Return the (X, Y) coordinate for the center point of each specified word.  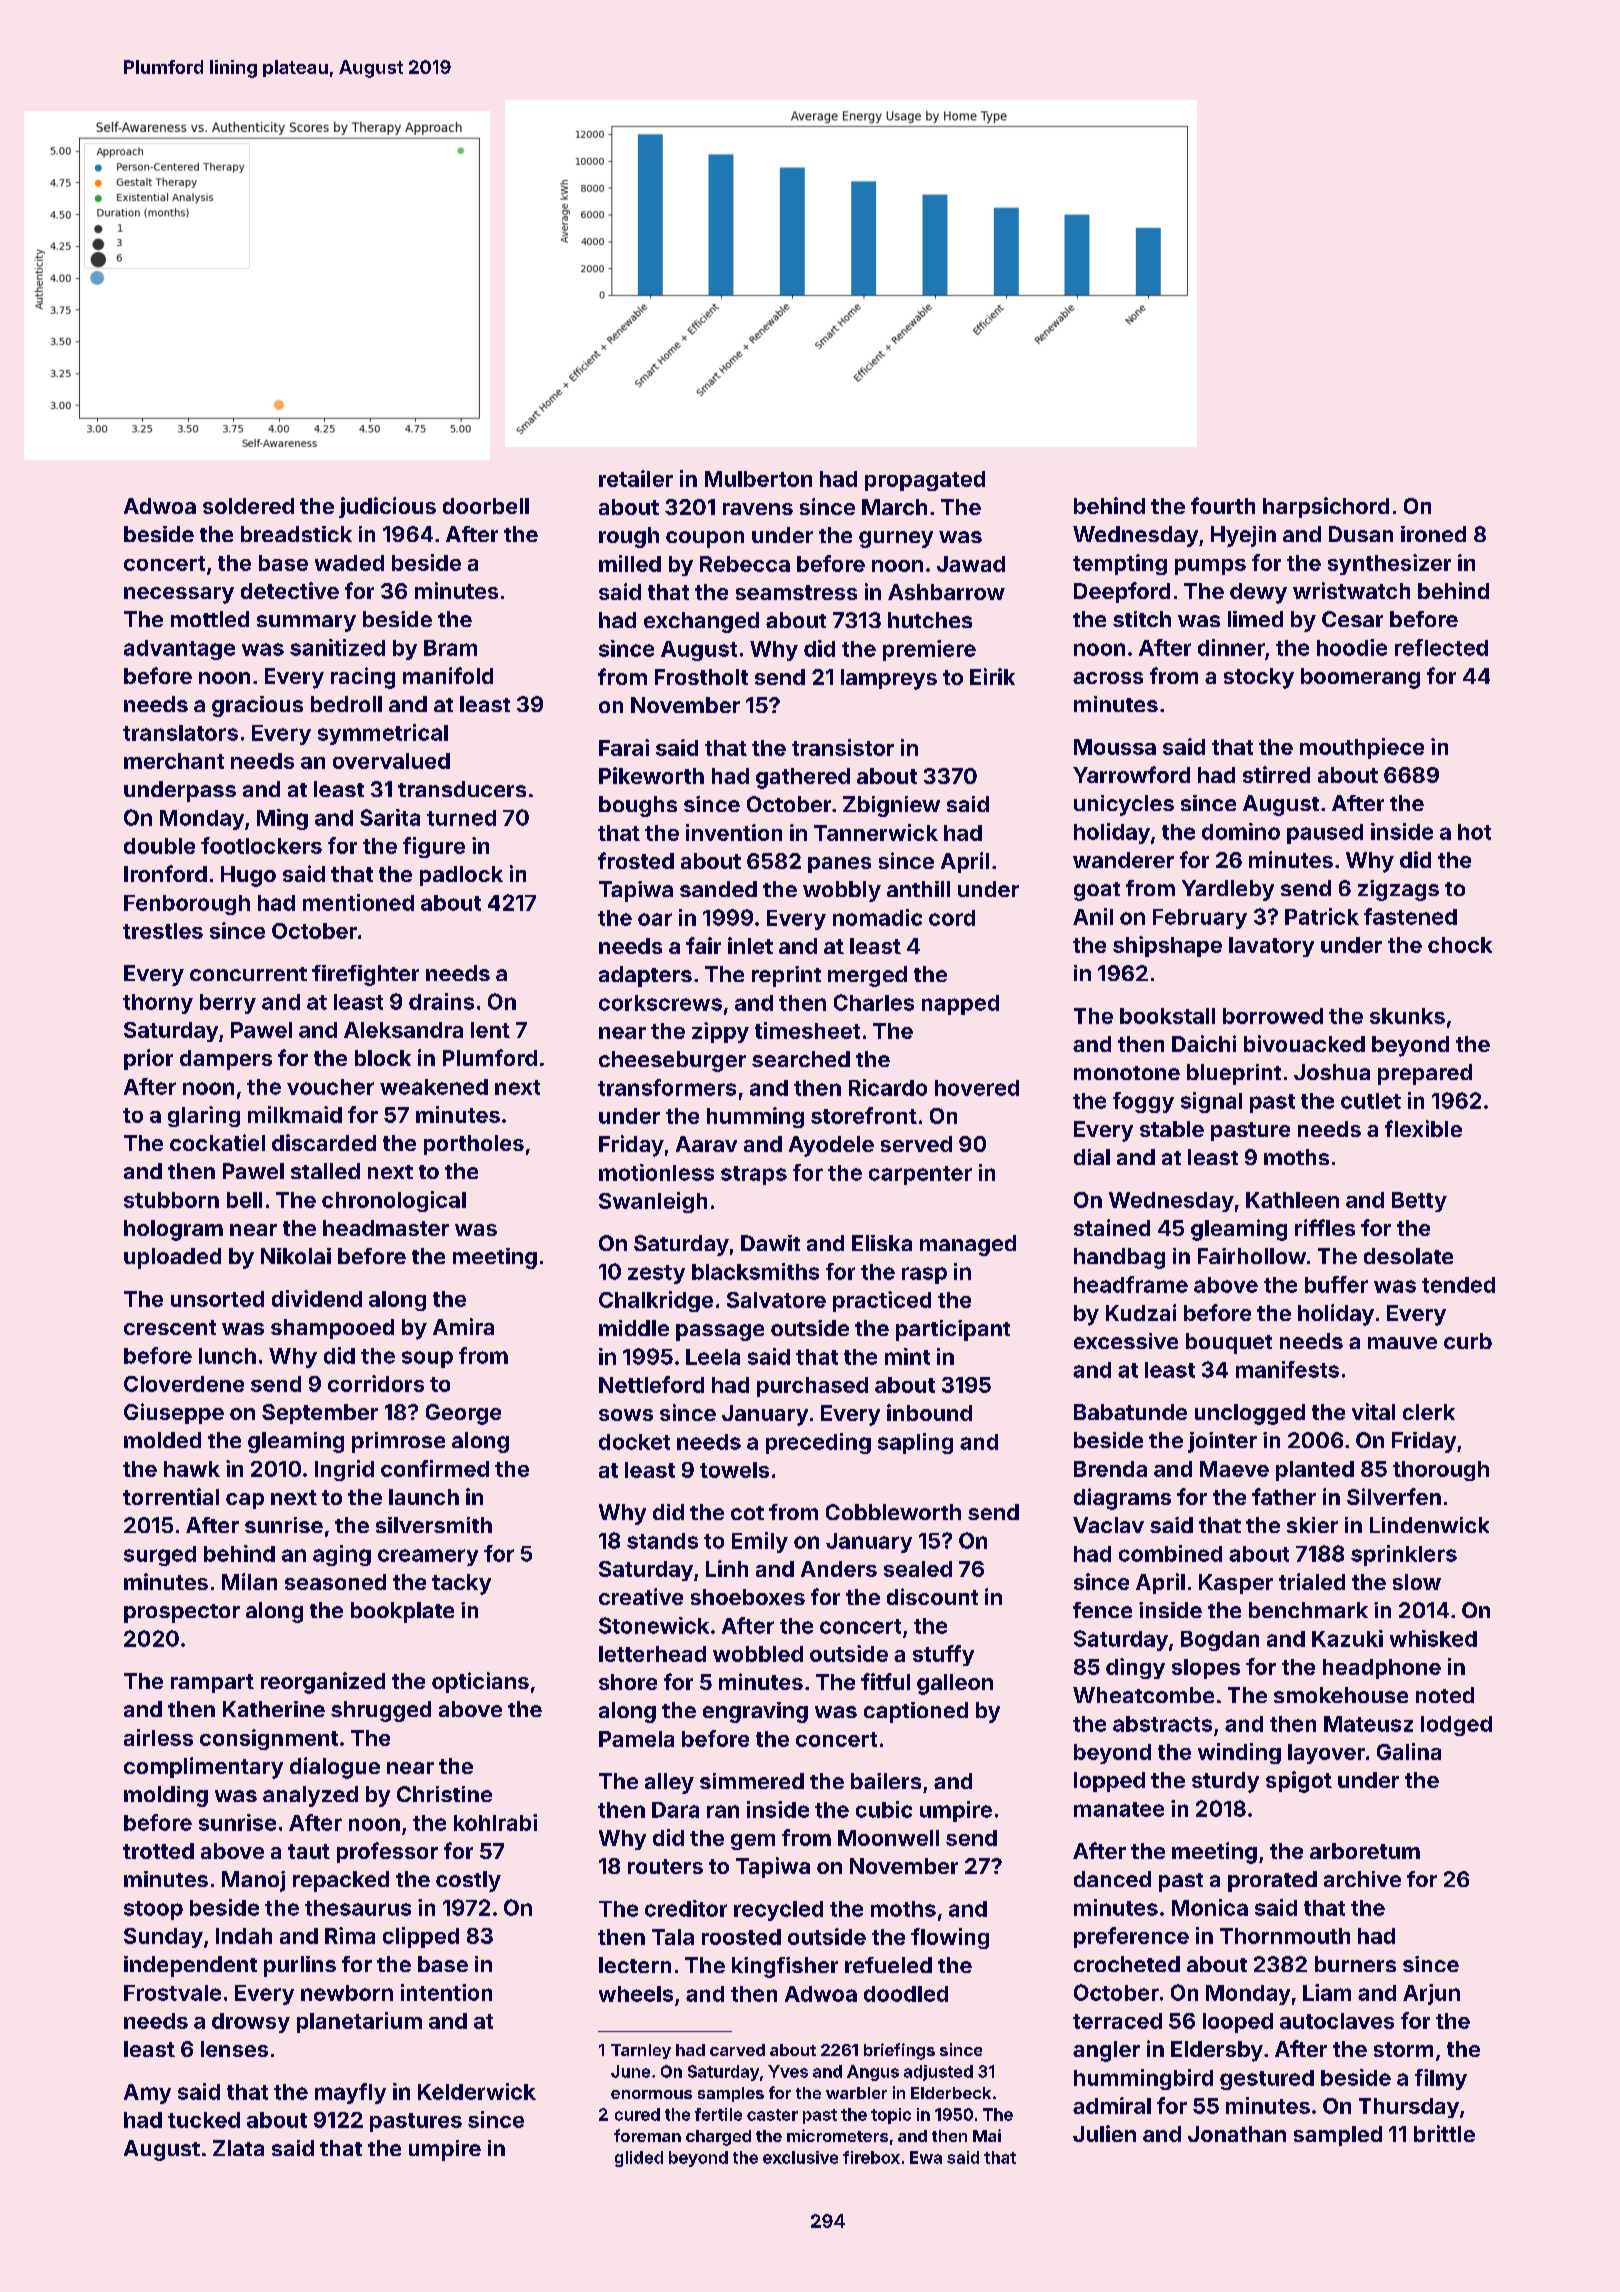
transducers (462, 789)
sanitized (337, 647)
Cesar (1352, 619)
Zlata (238, 2148)
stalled (325, 1171)
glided (639, 2159)
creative (641, 1596)
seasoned (335, 1582)
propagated (925, 481)
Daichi (1204, 1043)
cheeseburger (672, 1061)
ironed (1433, 534)
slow (1417, 1582)
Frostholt (701, 677)
